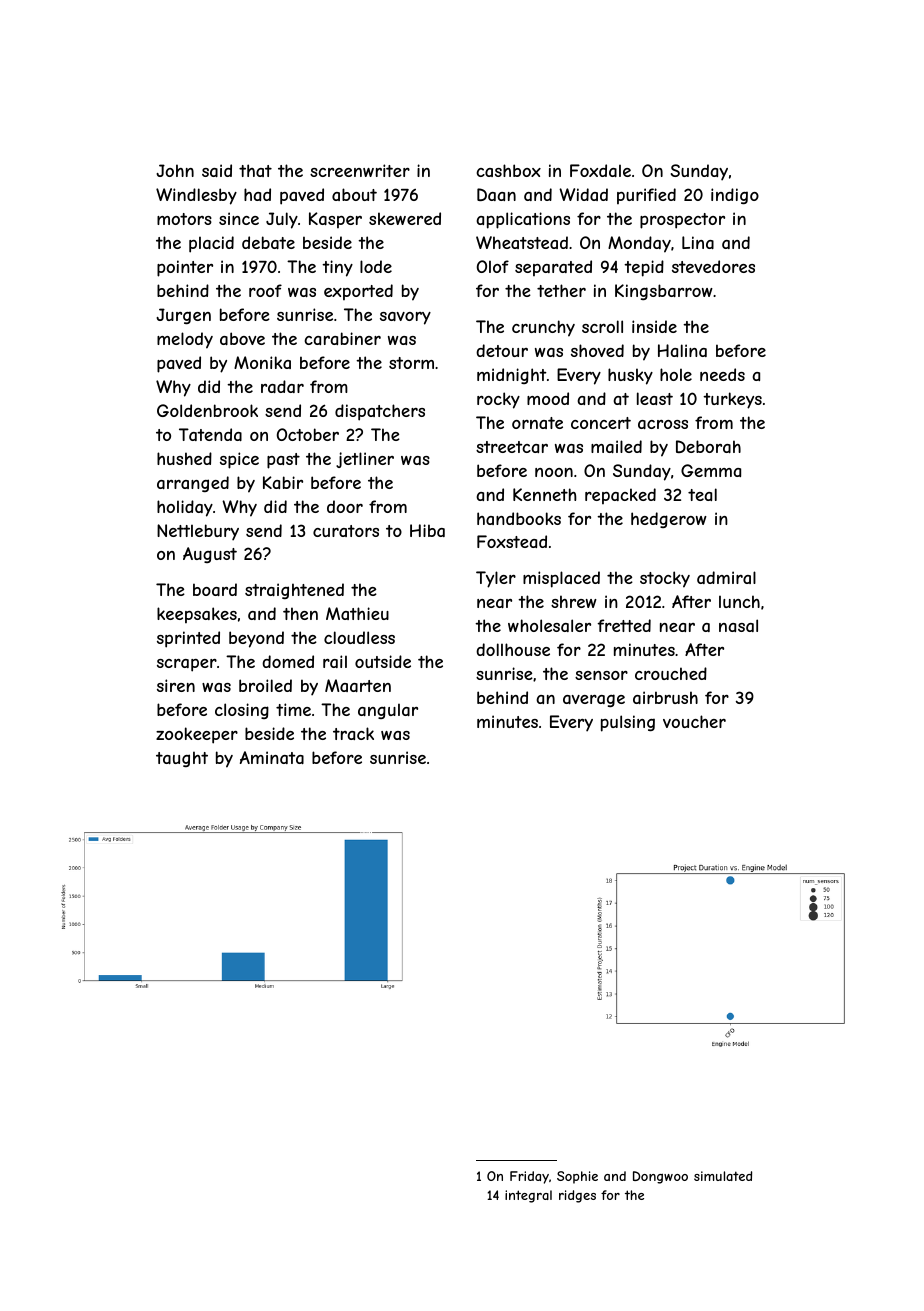 This document has height=1311, width=924. What do you see at coordinates (198, 532) in the document?
I see `Nettlebury` at bounding box center [198, 532].
